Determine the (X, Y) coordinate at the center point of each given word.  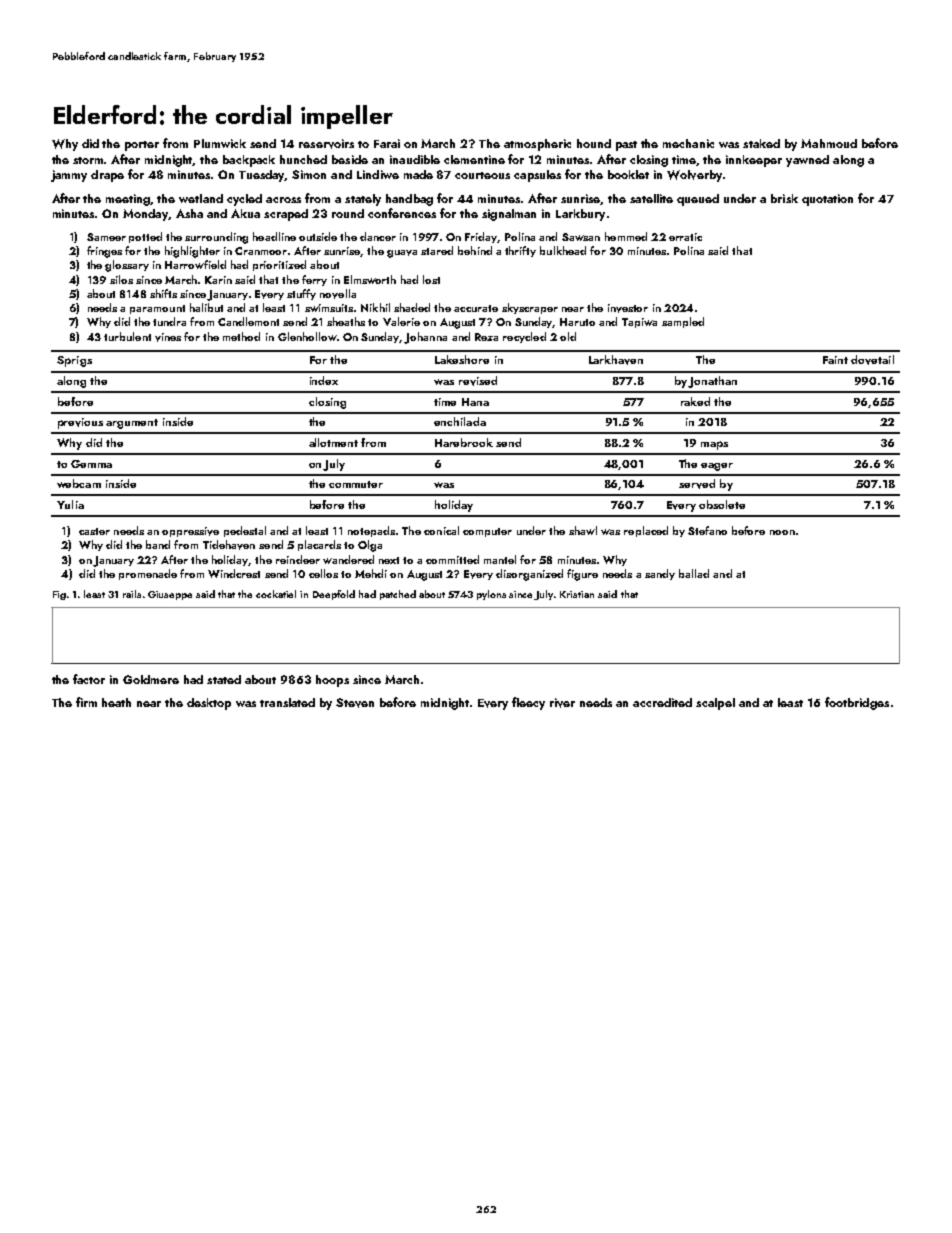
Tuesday (262, 176)
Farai (387, 143)
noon (782, 532)
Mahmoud (829, 143)
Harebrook (464, 442)
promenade (148, 574)
